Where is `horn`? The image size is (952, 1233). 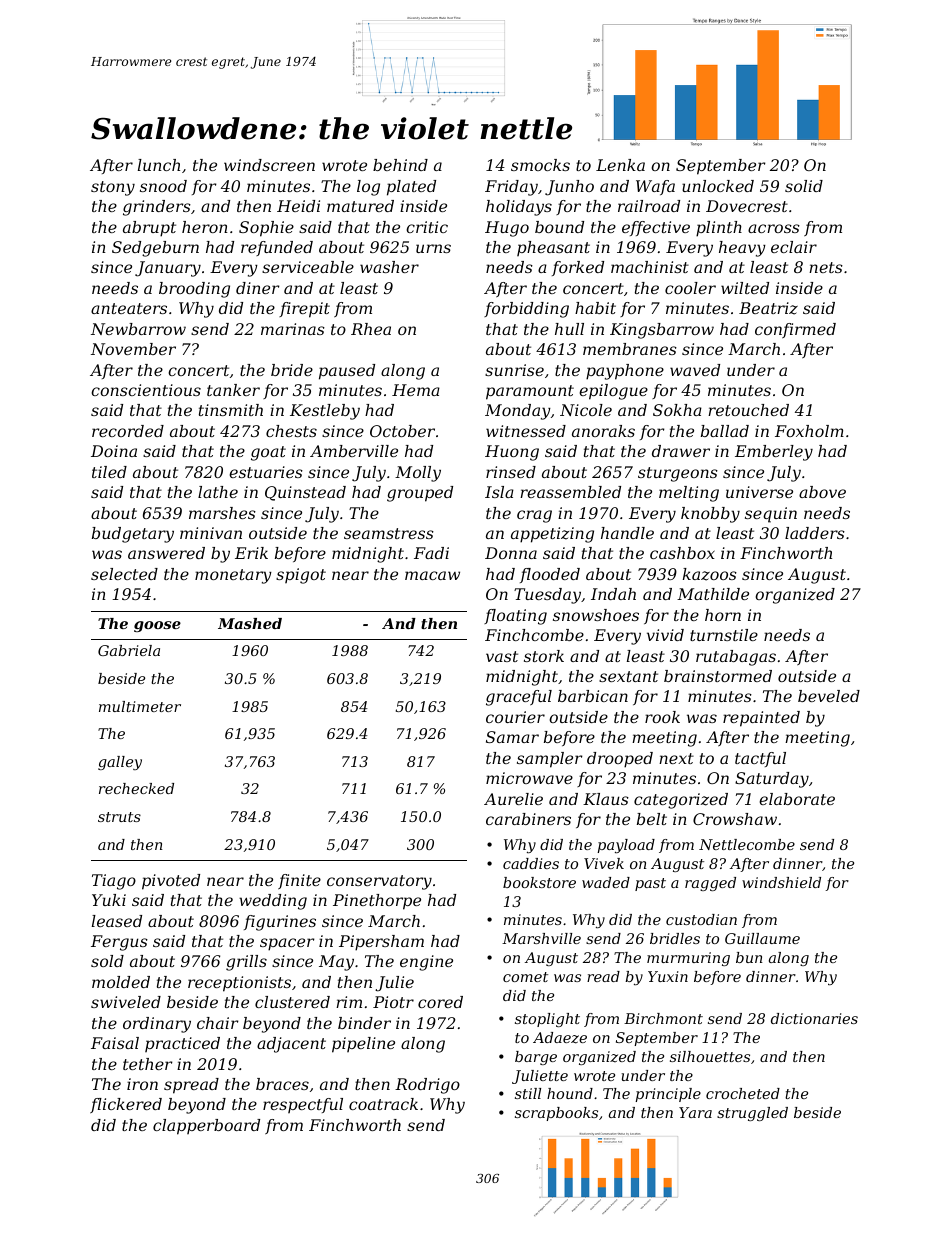
horn is located at coordinates (723, 615).
